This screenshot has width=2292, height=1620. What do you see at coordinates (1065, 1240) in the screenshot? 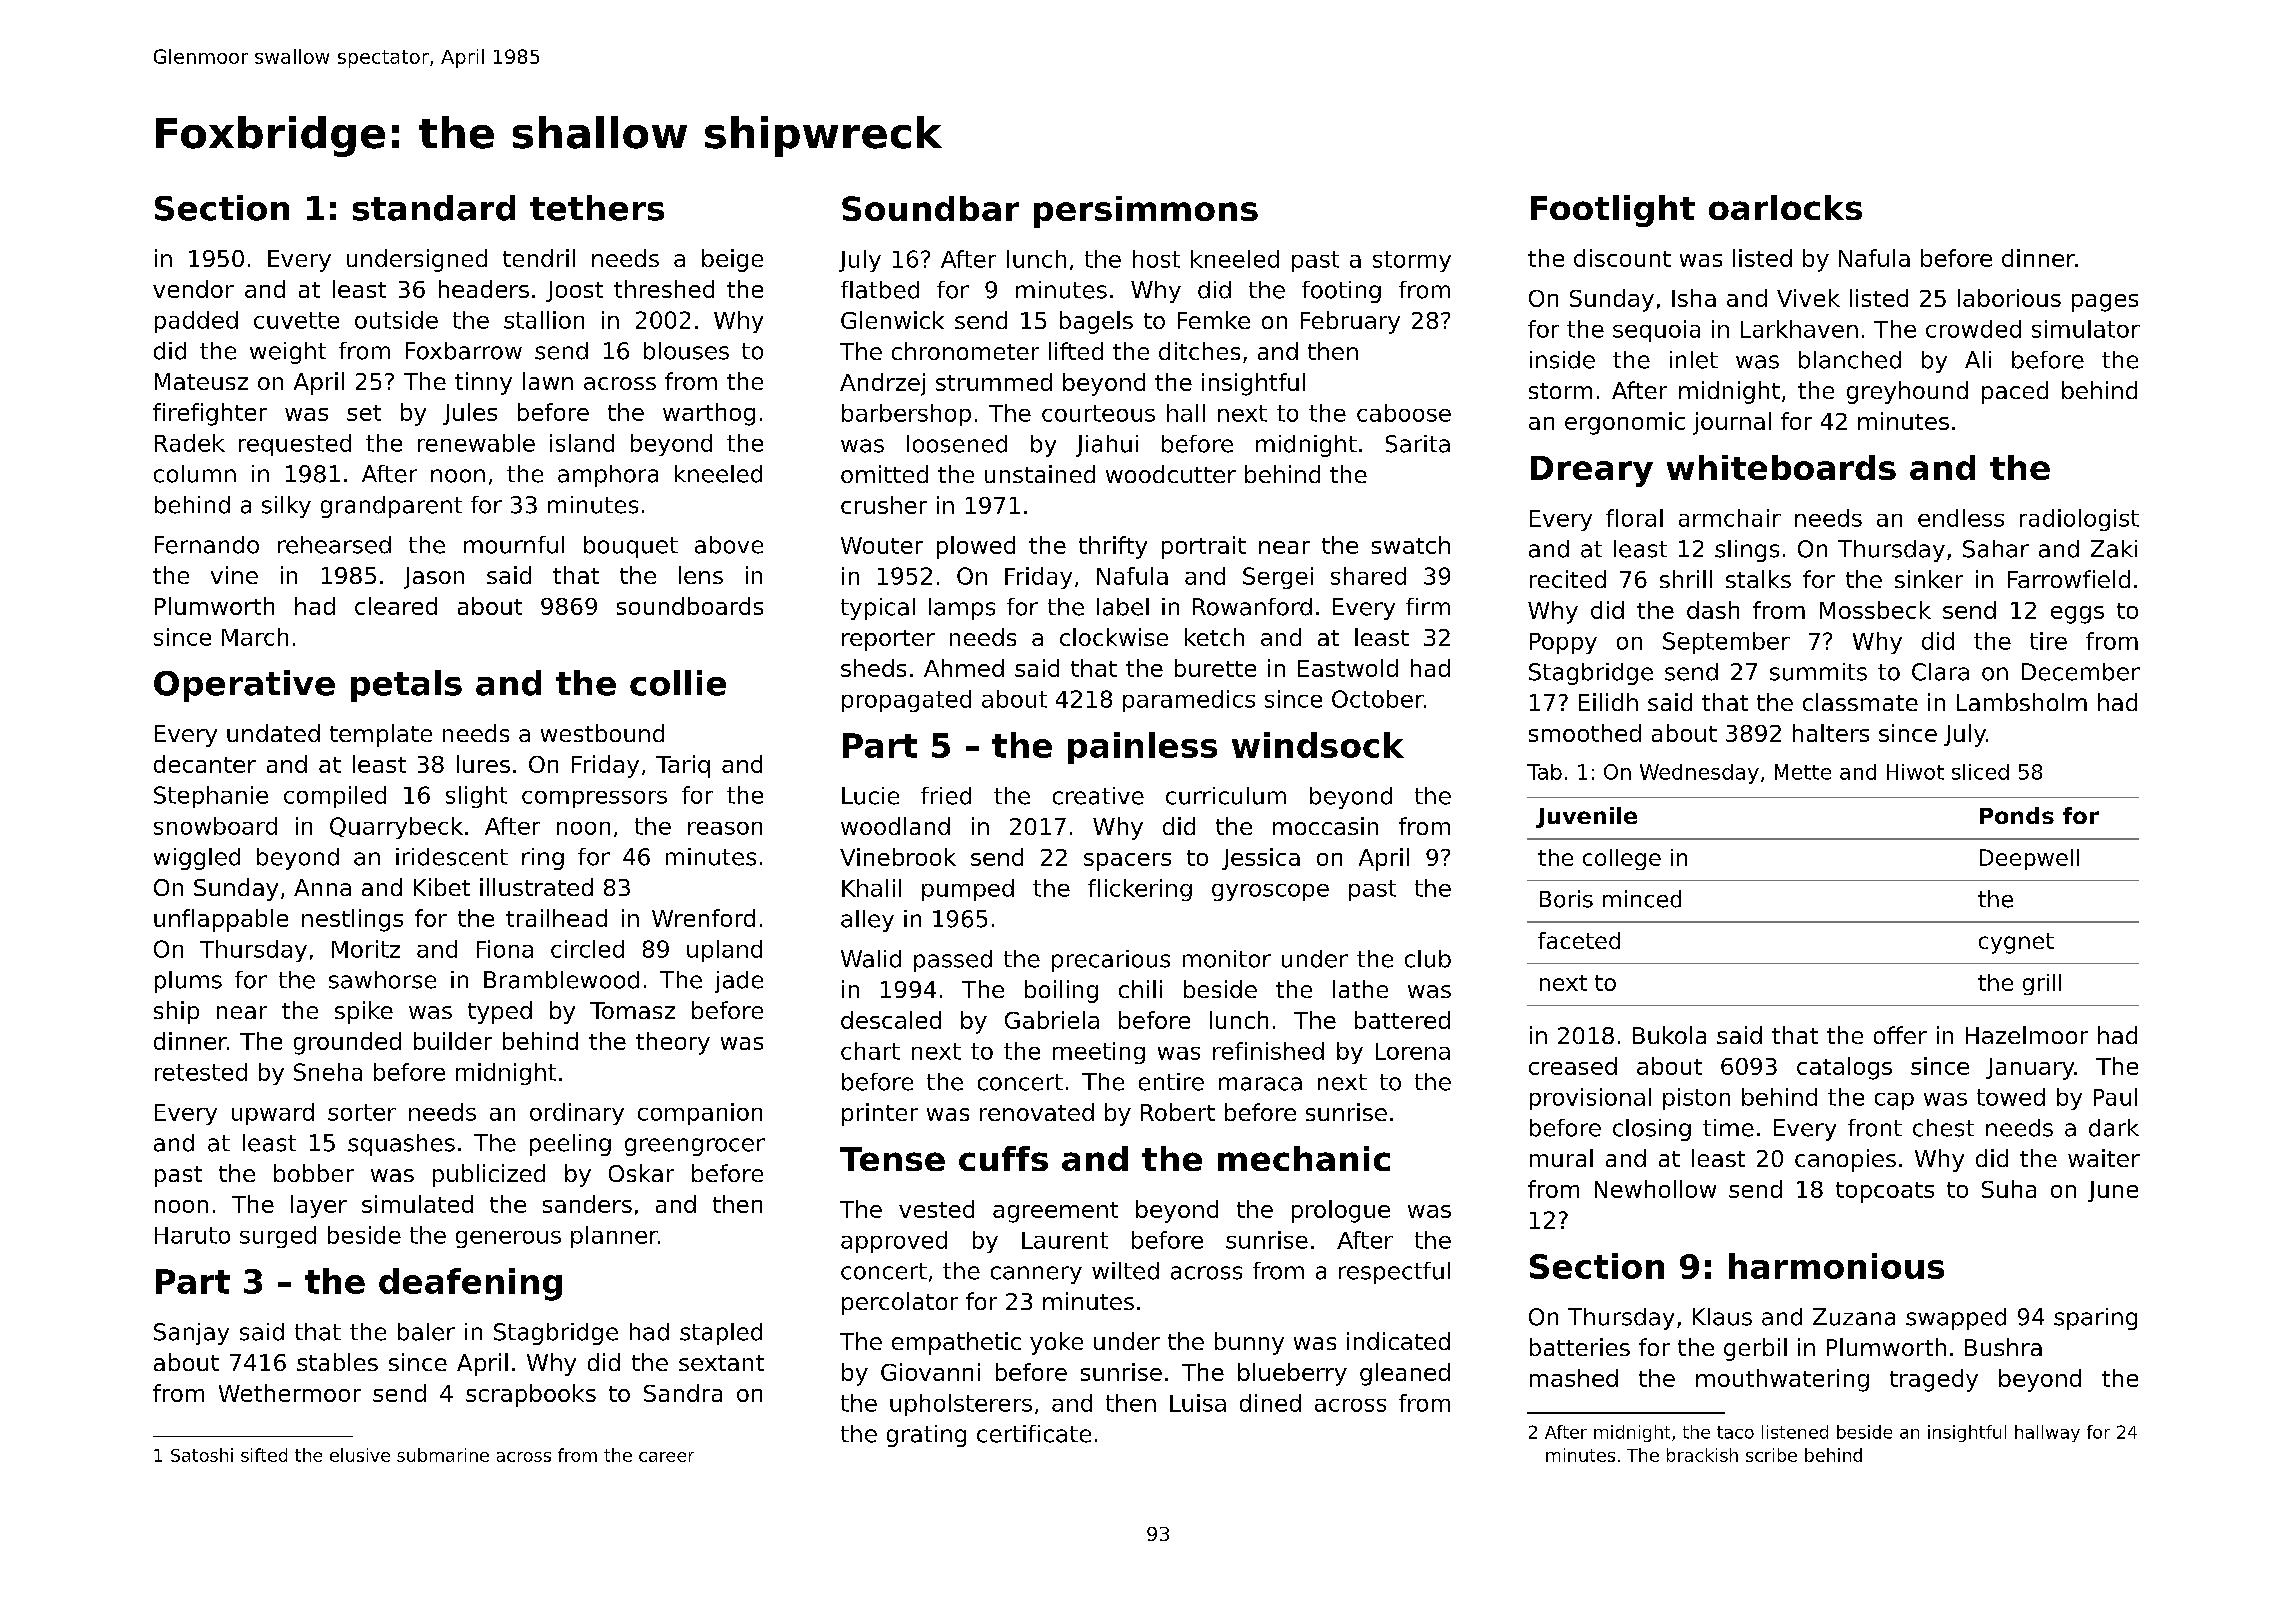
I see `Laurent` at bounding box center [1065, 1240].
